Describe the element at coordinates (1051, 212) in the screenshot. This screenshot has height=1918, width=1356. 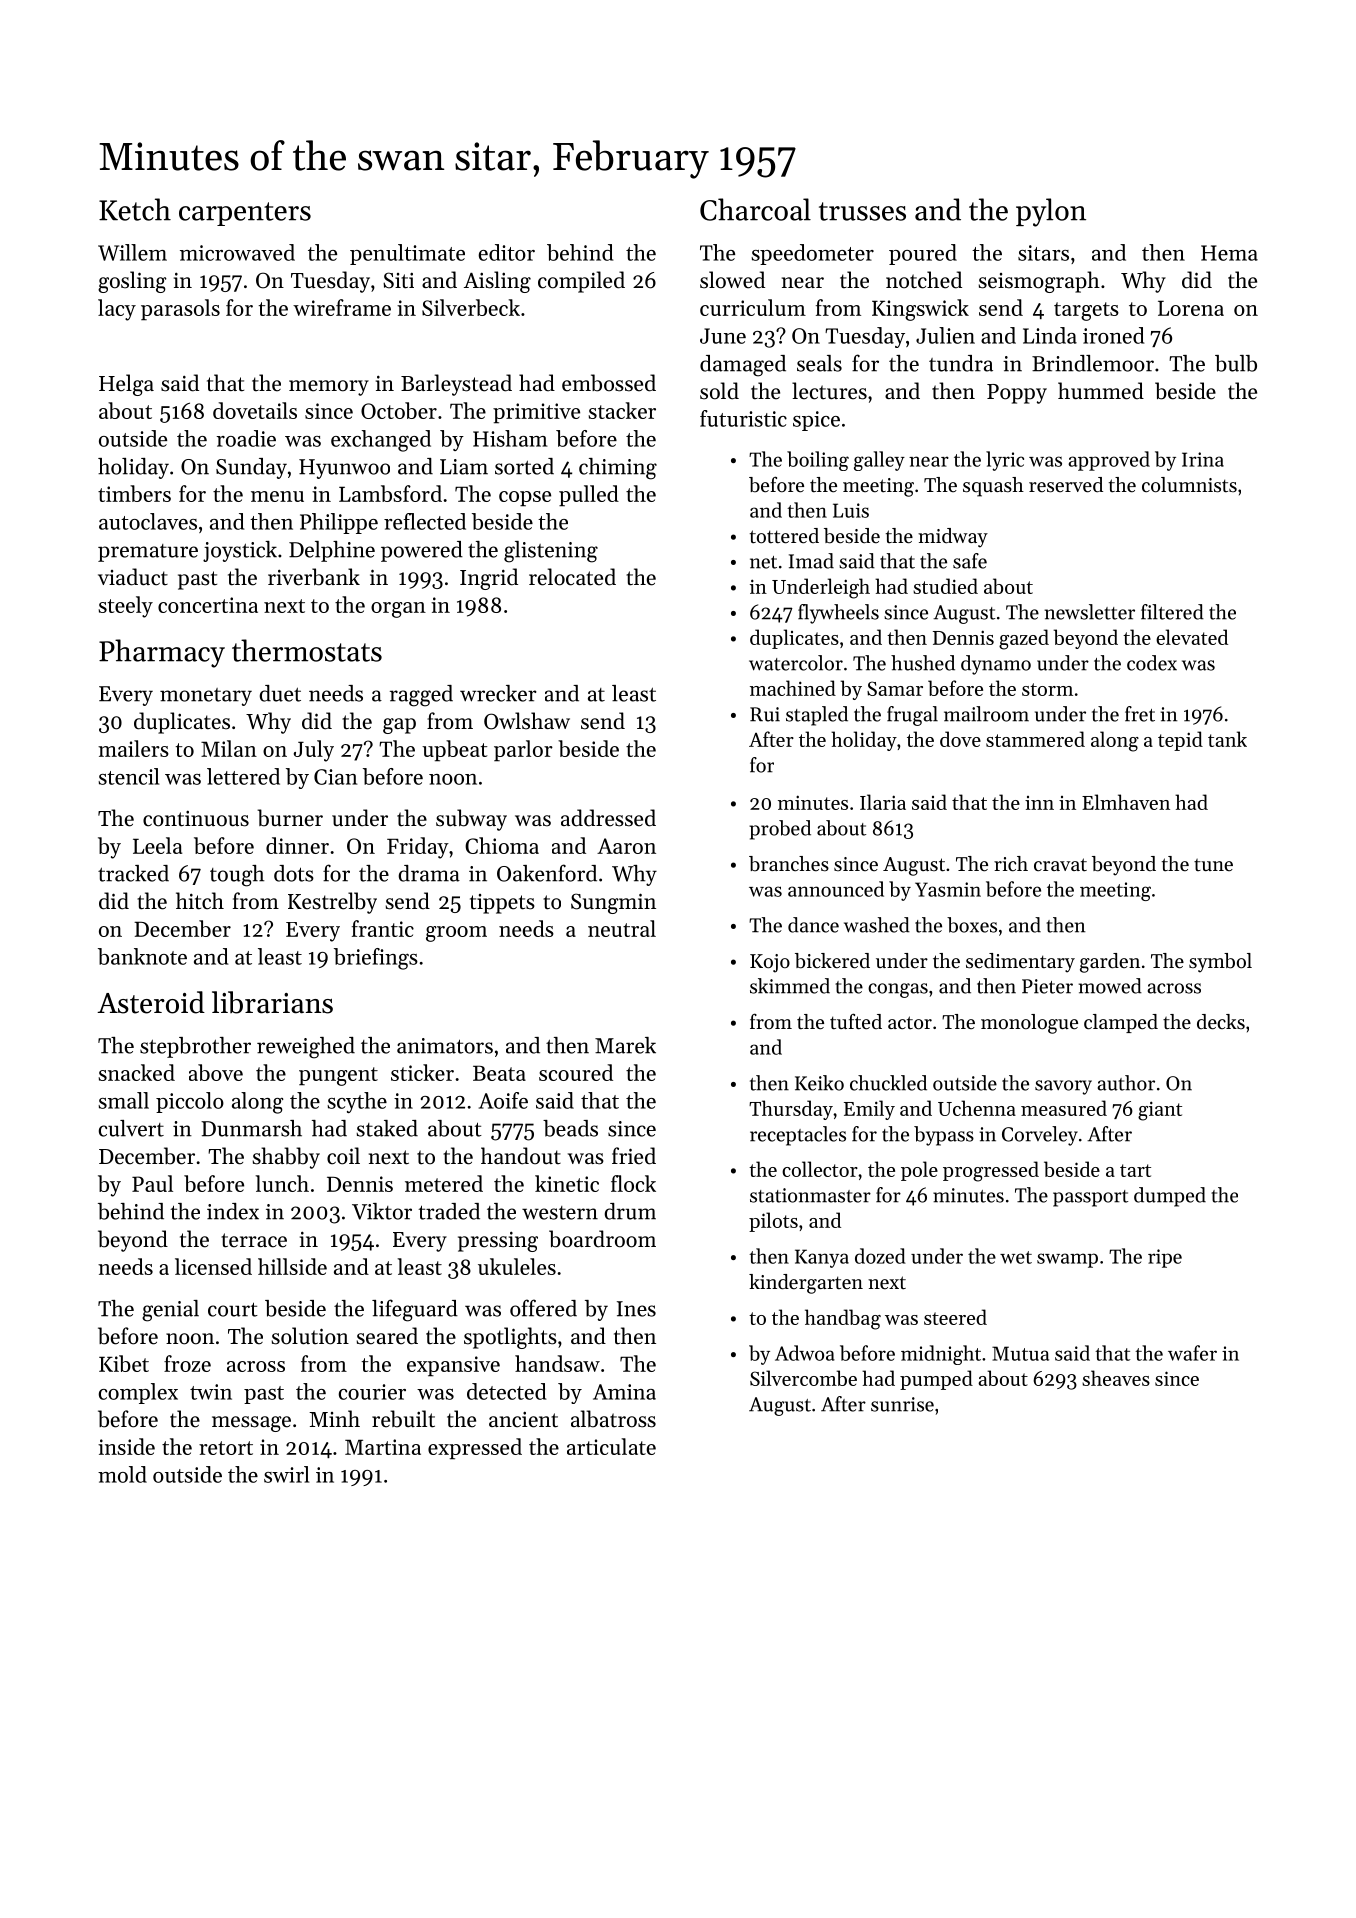
I see `pylon` at that location.
